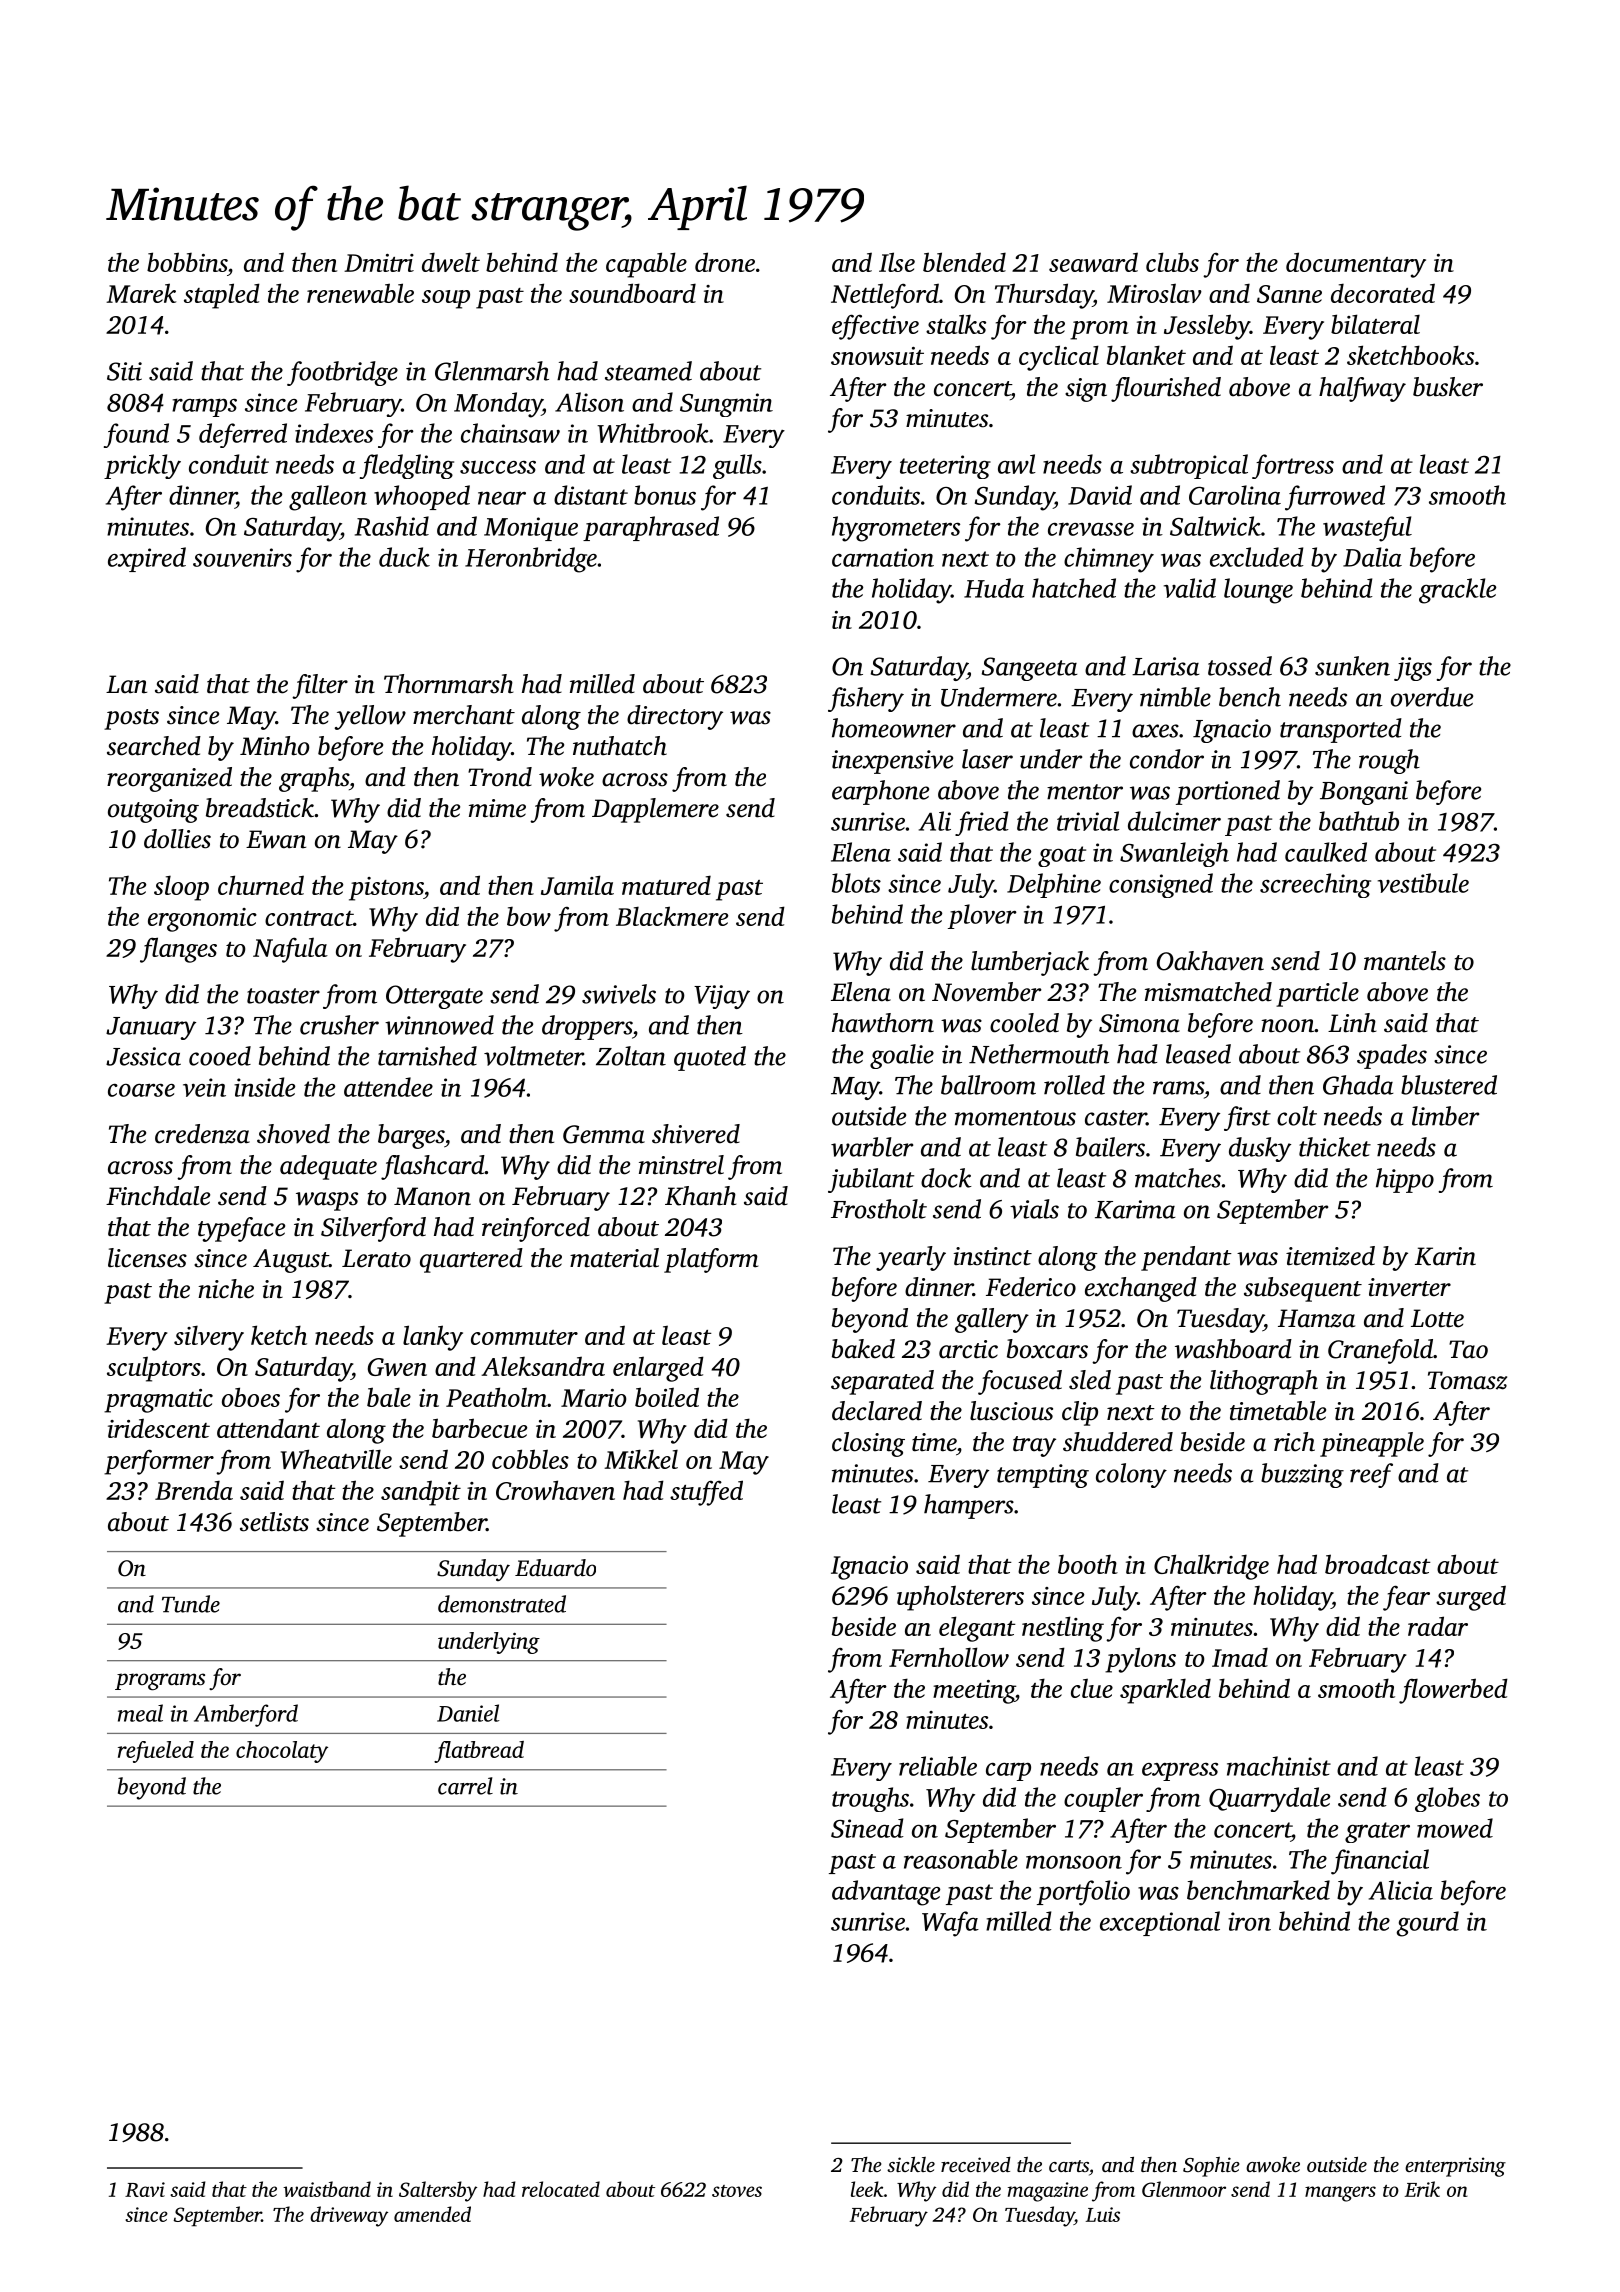  I want to click on waistband, so click(327, 2189).
